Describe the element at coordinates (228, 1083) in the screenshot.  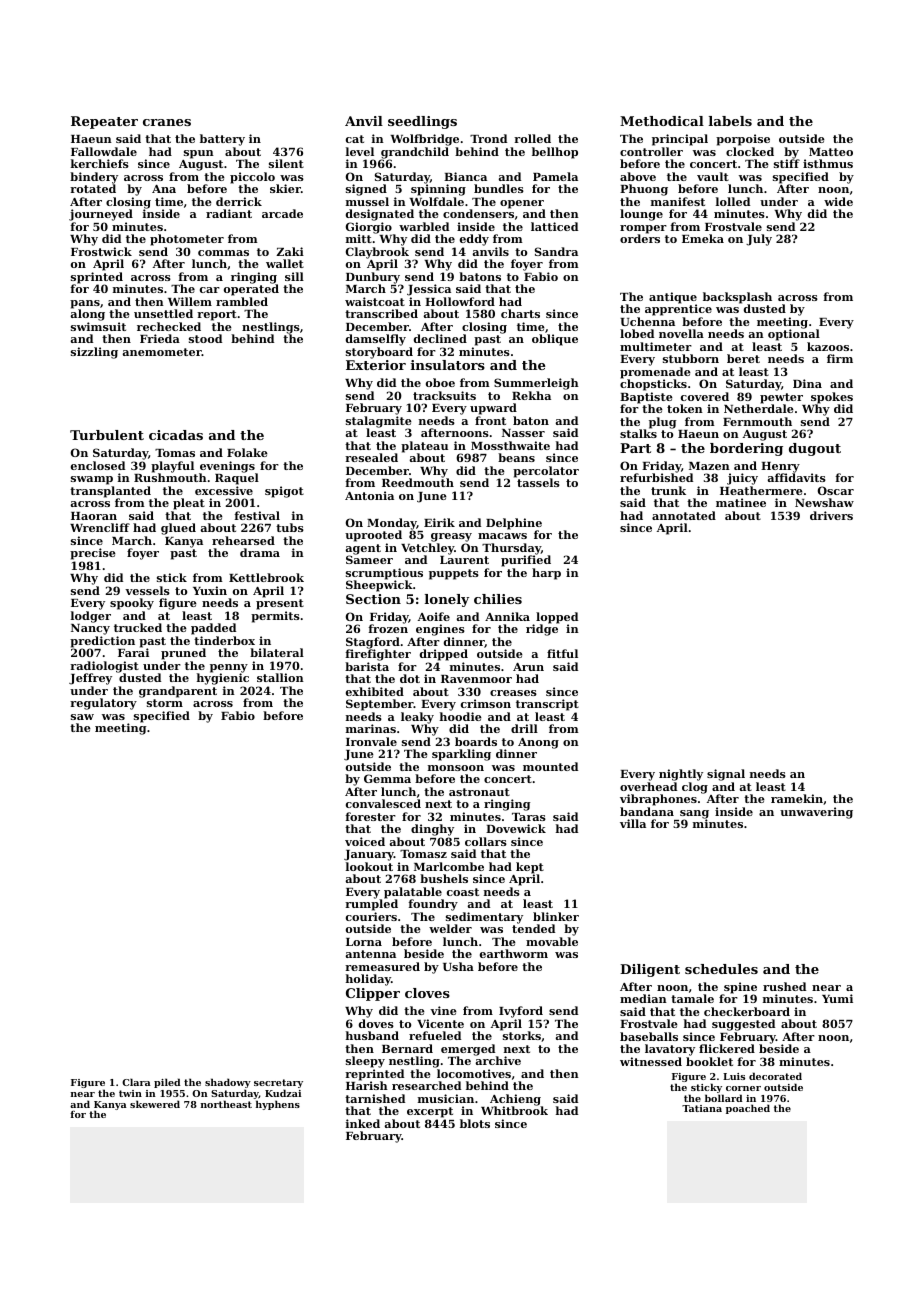
I see `shadowy` at that location.
